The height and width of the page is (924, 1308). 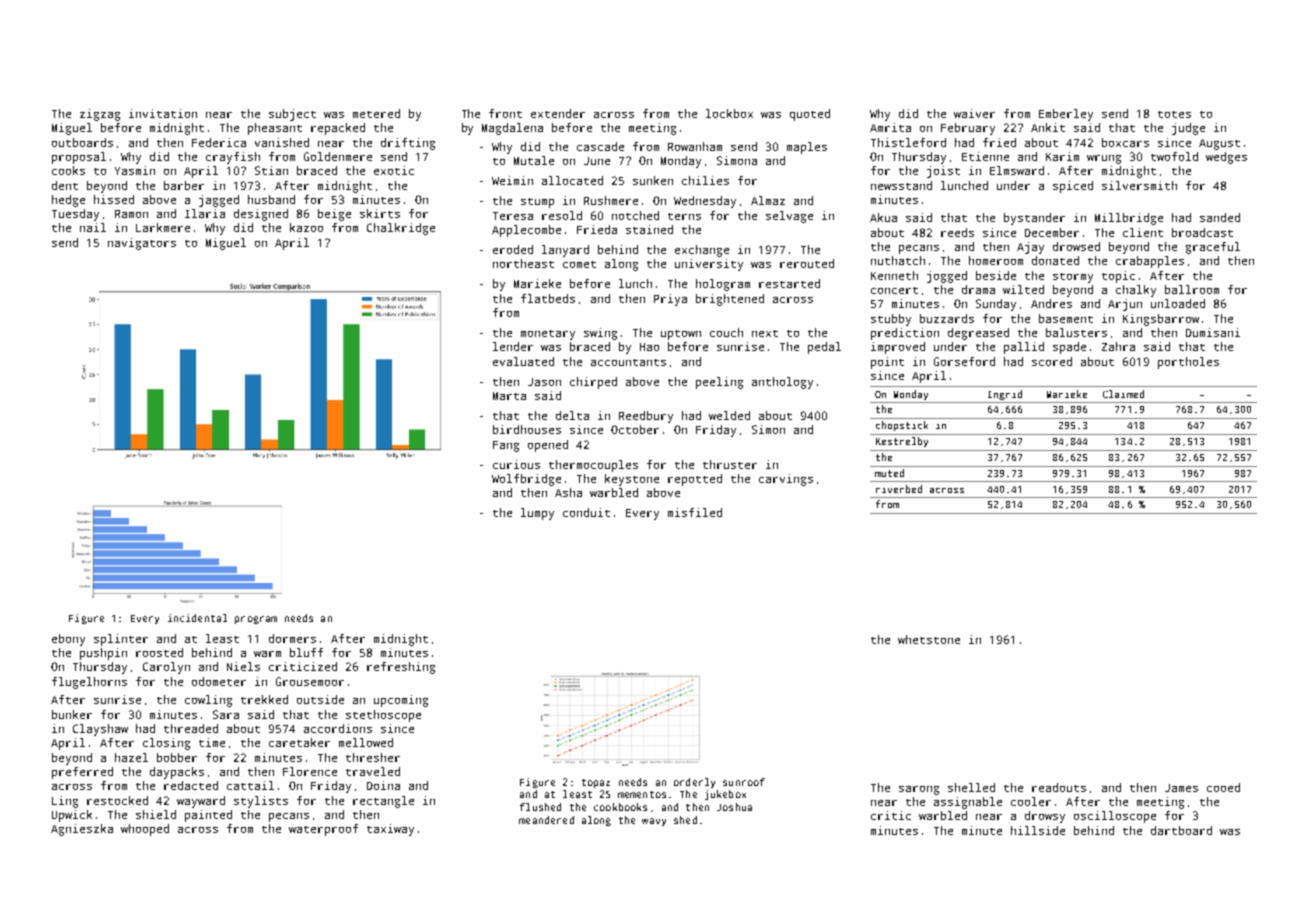 What do you see at coordinates (513, 346) in the page?
I see `lender` at bounding box center [513, 346].
